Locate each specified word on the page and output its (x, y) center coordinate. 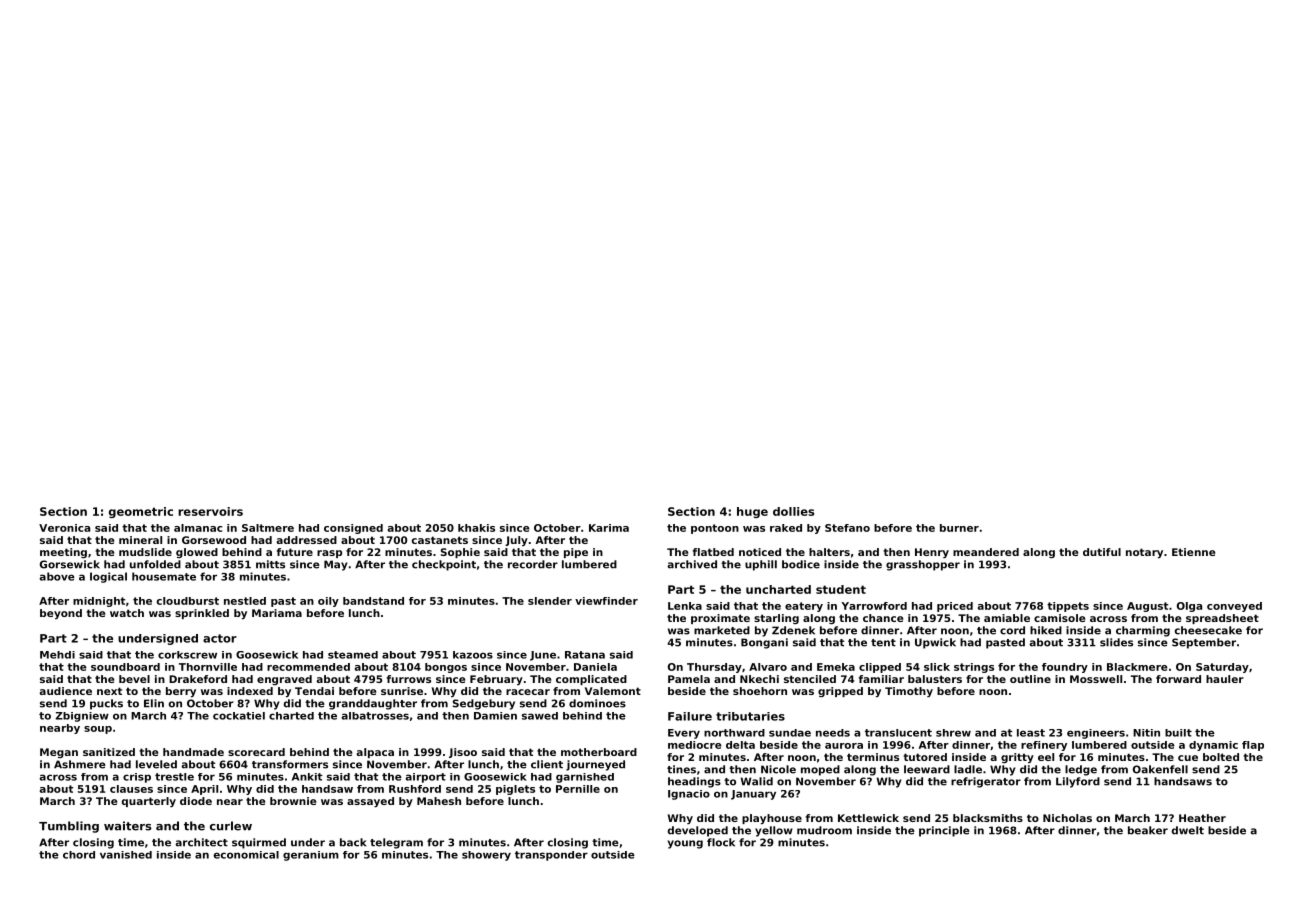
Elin (154, 703)
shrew (953, 733)
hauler (1225, 679)
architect (202, 842)
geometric (141, 512)
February (496, 680)
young (685, 844)
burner (959, 528)
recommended (308, 667)
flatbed (713, 552)
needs (833, 733)
